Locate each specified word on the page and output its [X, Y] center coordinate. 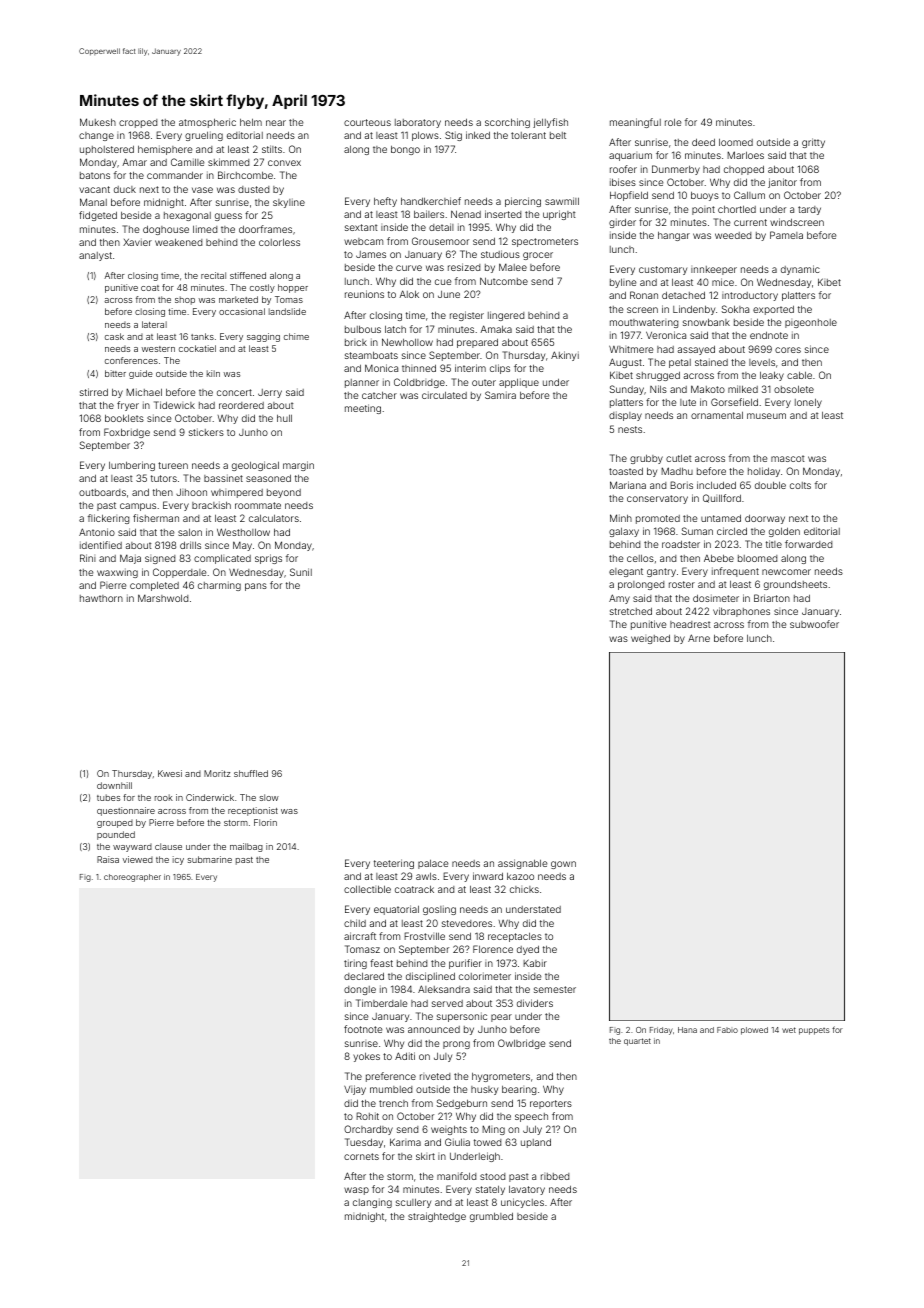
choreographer [132, 878]
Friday [661, 1031]
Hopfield [629, 196]
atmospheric [207, 123]
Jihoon [191, 492]
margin [298, 466]
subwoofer [814, 624]
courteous [367, 122]
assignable [522, 864]
